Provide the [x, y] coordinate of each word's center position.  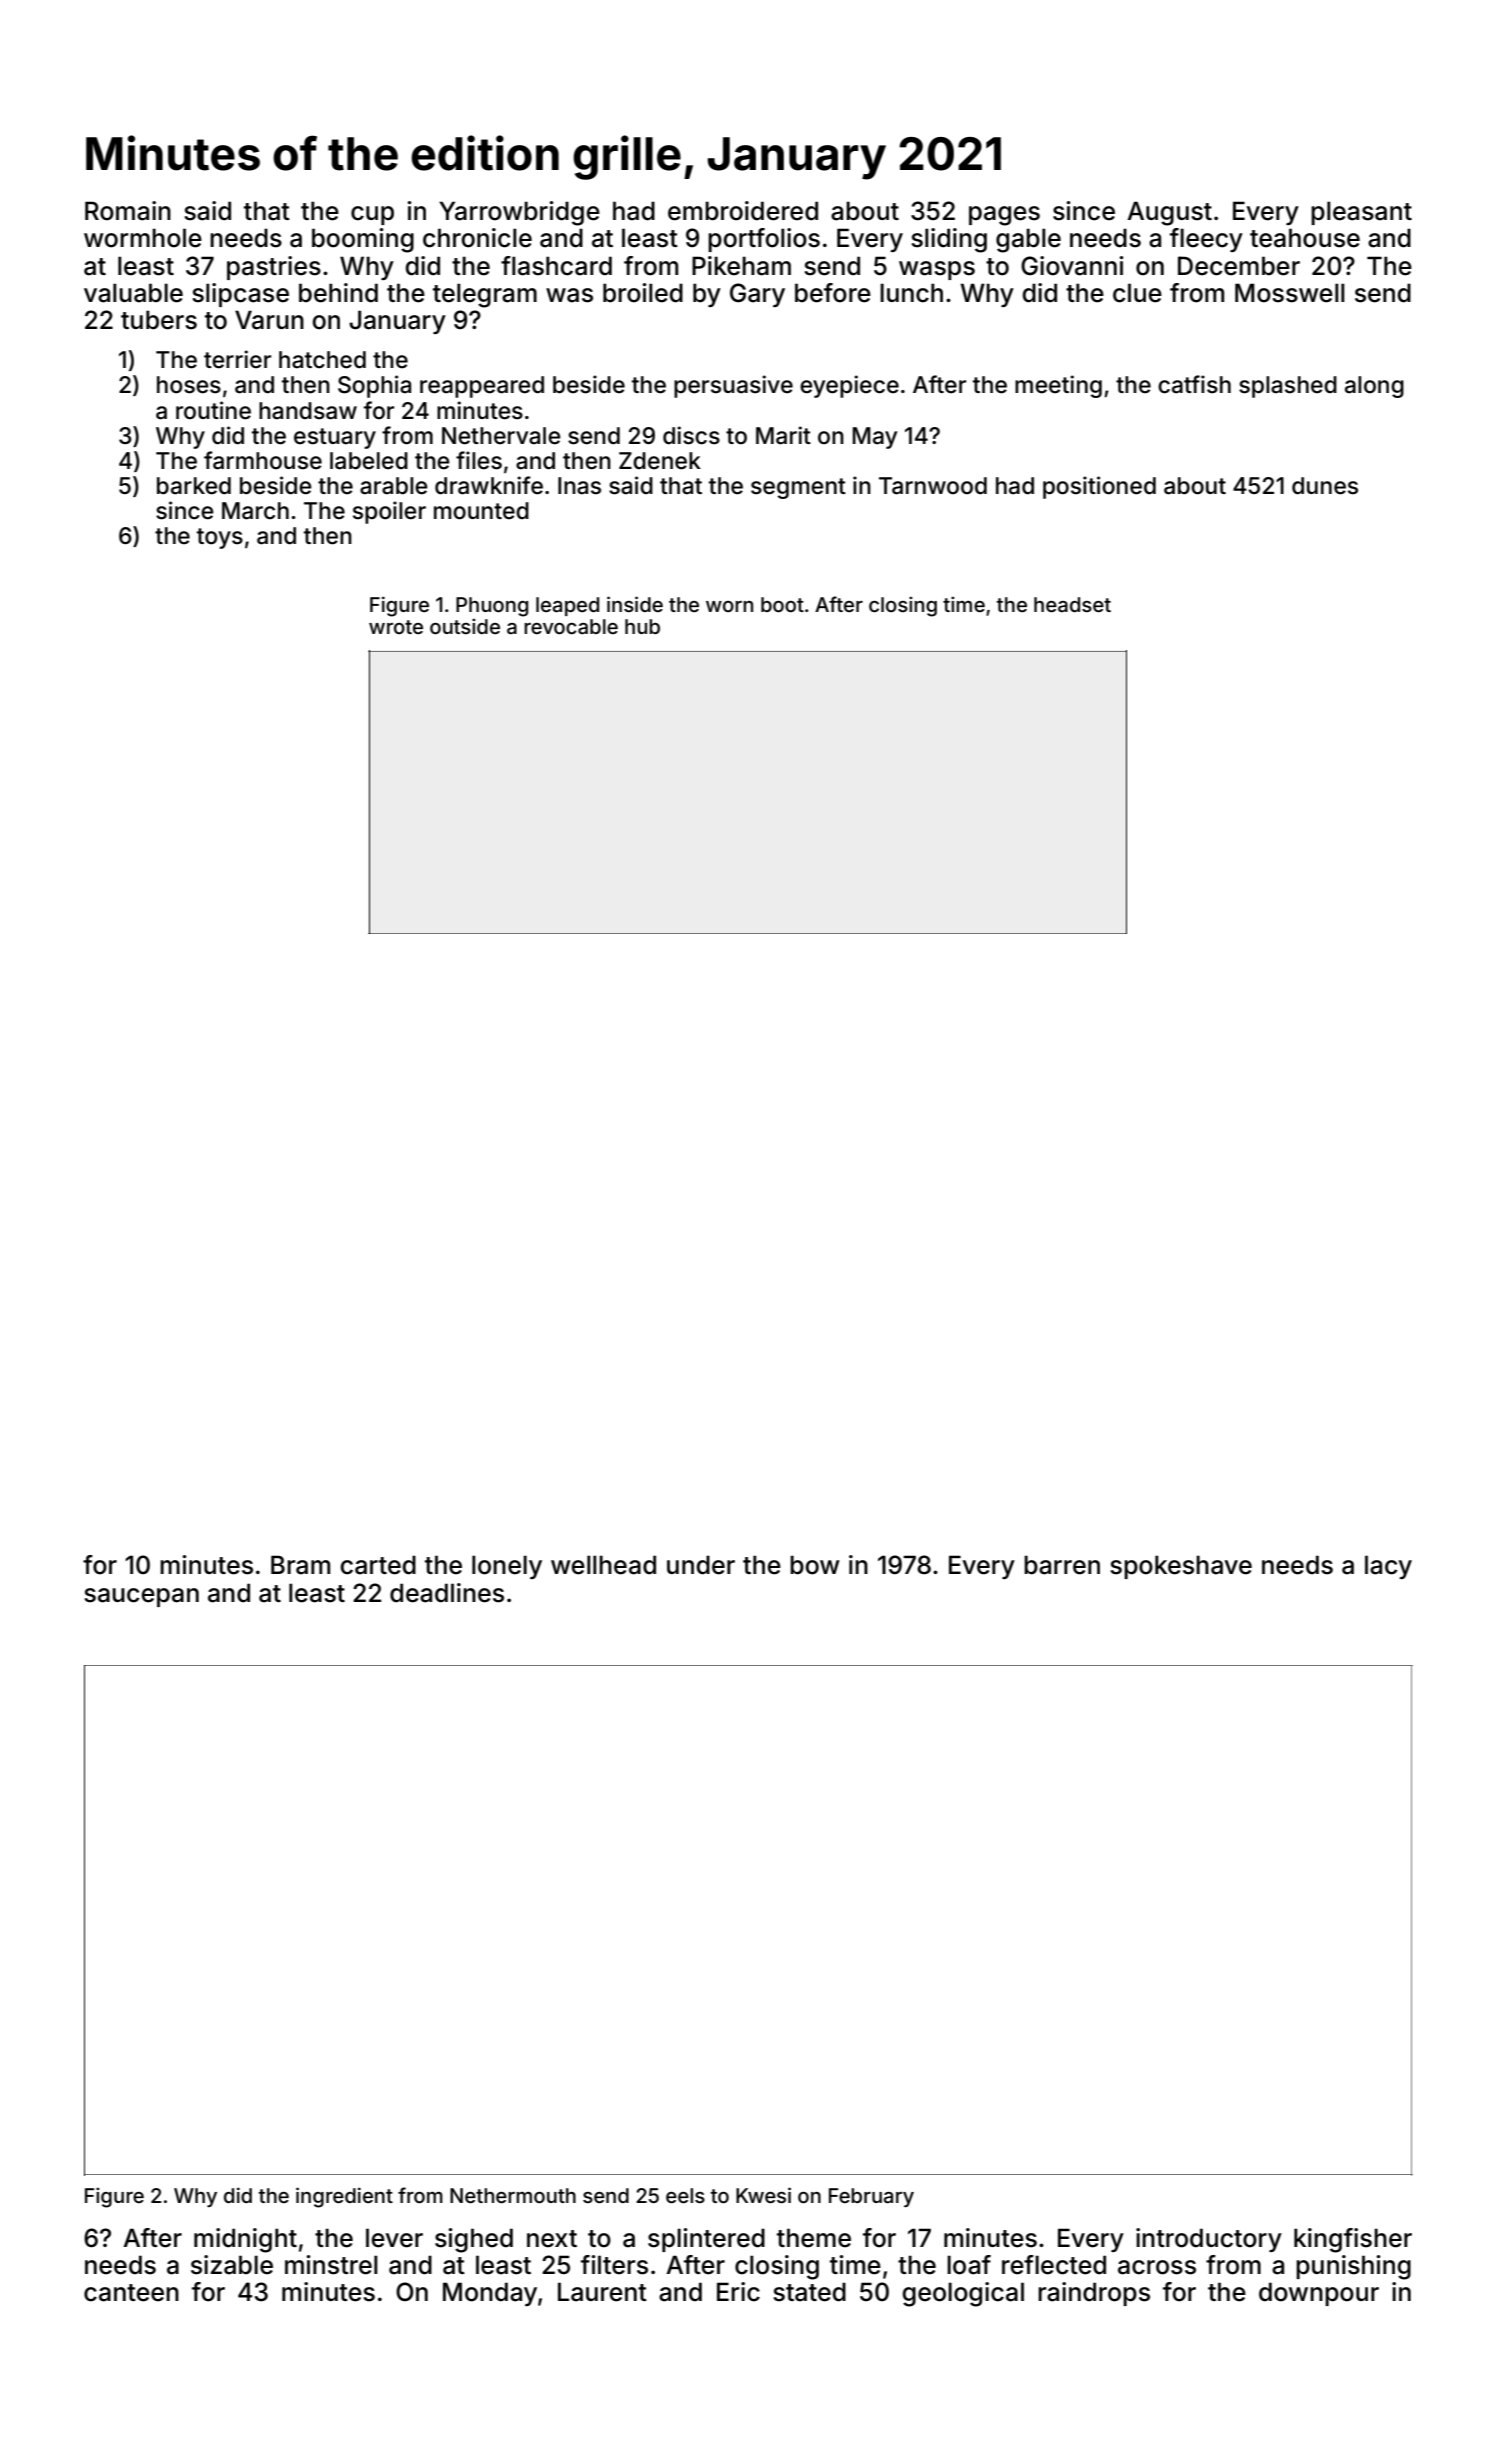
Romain [128, 211]
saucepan [141, 1597]
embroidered [743, 211]
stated [809, 2292]
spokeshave [1181, 1567]
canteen [131, 2293]
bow [815, 1565]
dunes [1325, 486]
